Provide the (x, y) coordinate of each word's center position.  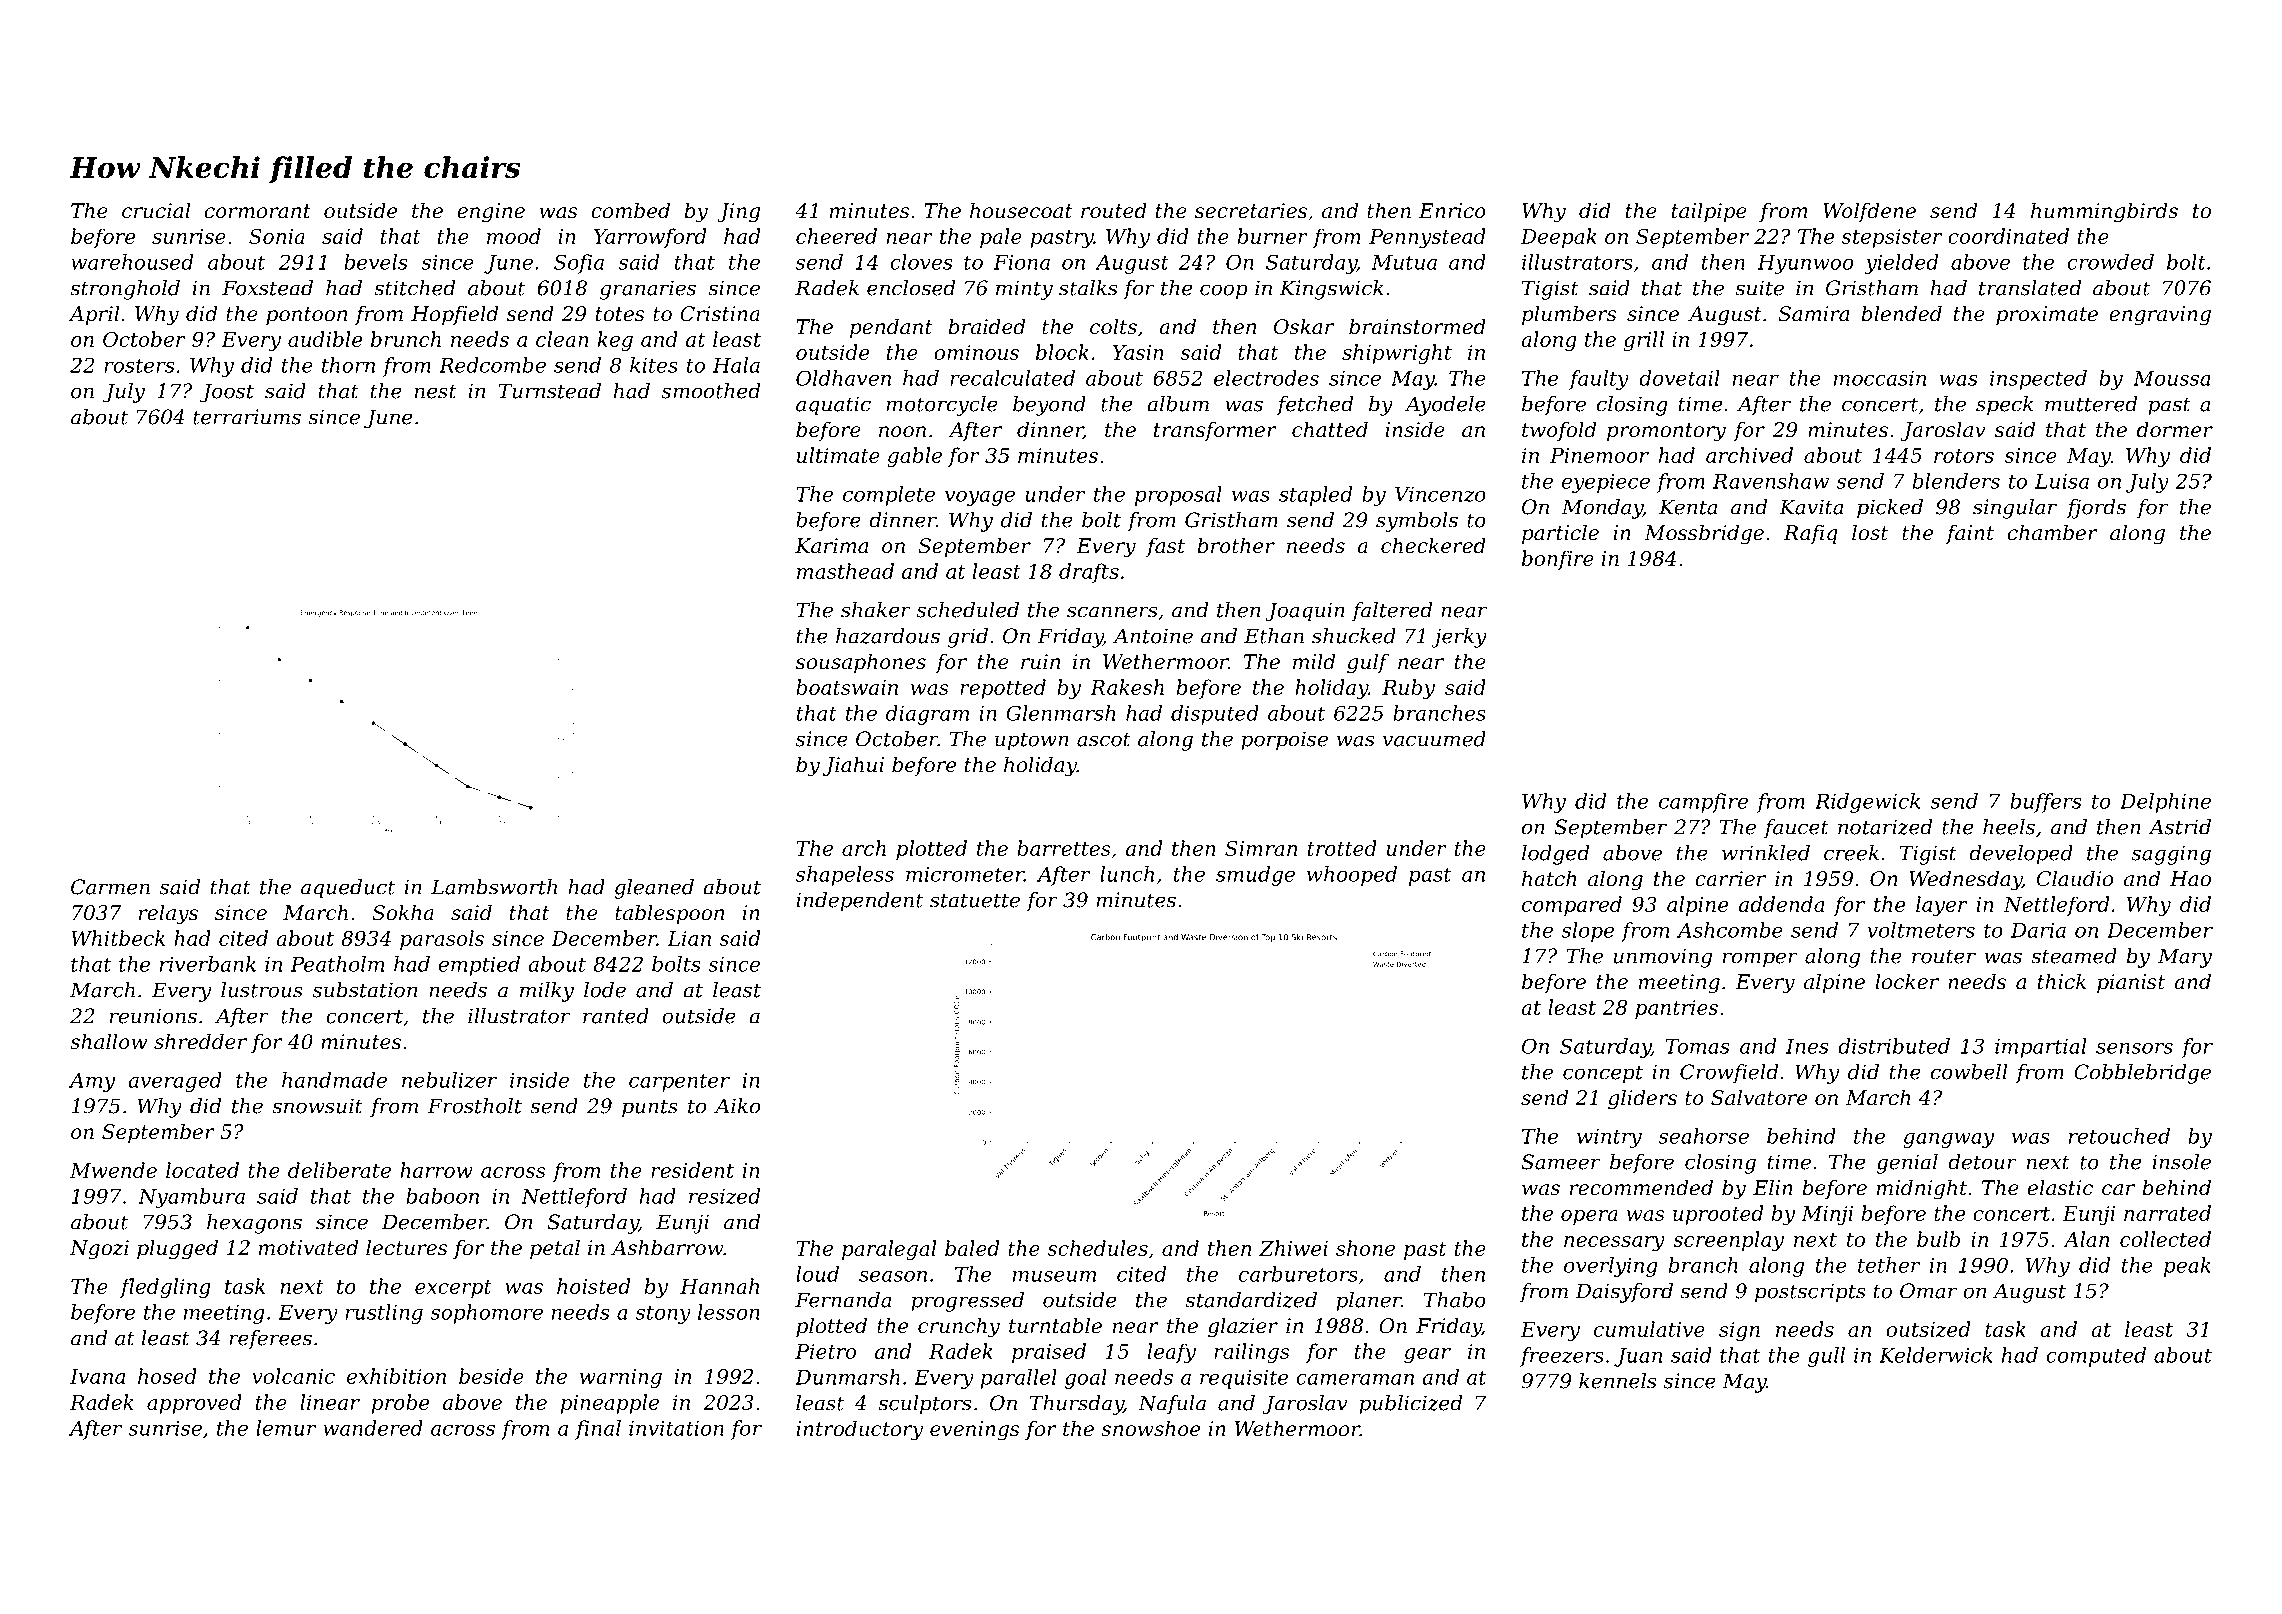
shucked (1354, 636)
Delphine (2165, 803)
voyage (980, 498)
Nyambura (191, 1198)
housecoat (1021, 210)
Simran (1261, 848)
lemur (286, 1428)
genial (1907, 1164)
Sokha (403, 912)
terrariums (247, 417)
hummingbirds (2104, 212)
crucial (156, 210)
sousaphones (861, 663)
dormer (2175, 429)
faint (1970, 534)
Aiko (737, 1106)
